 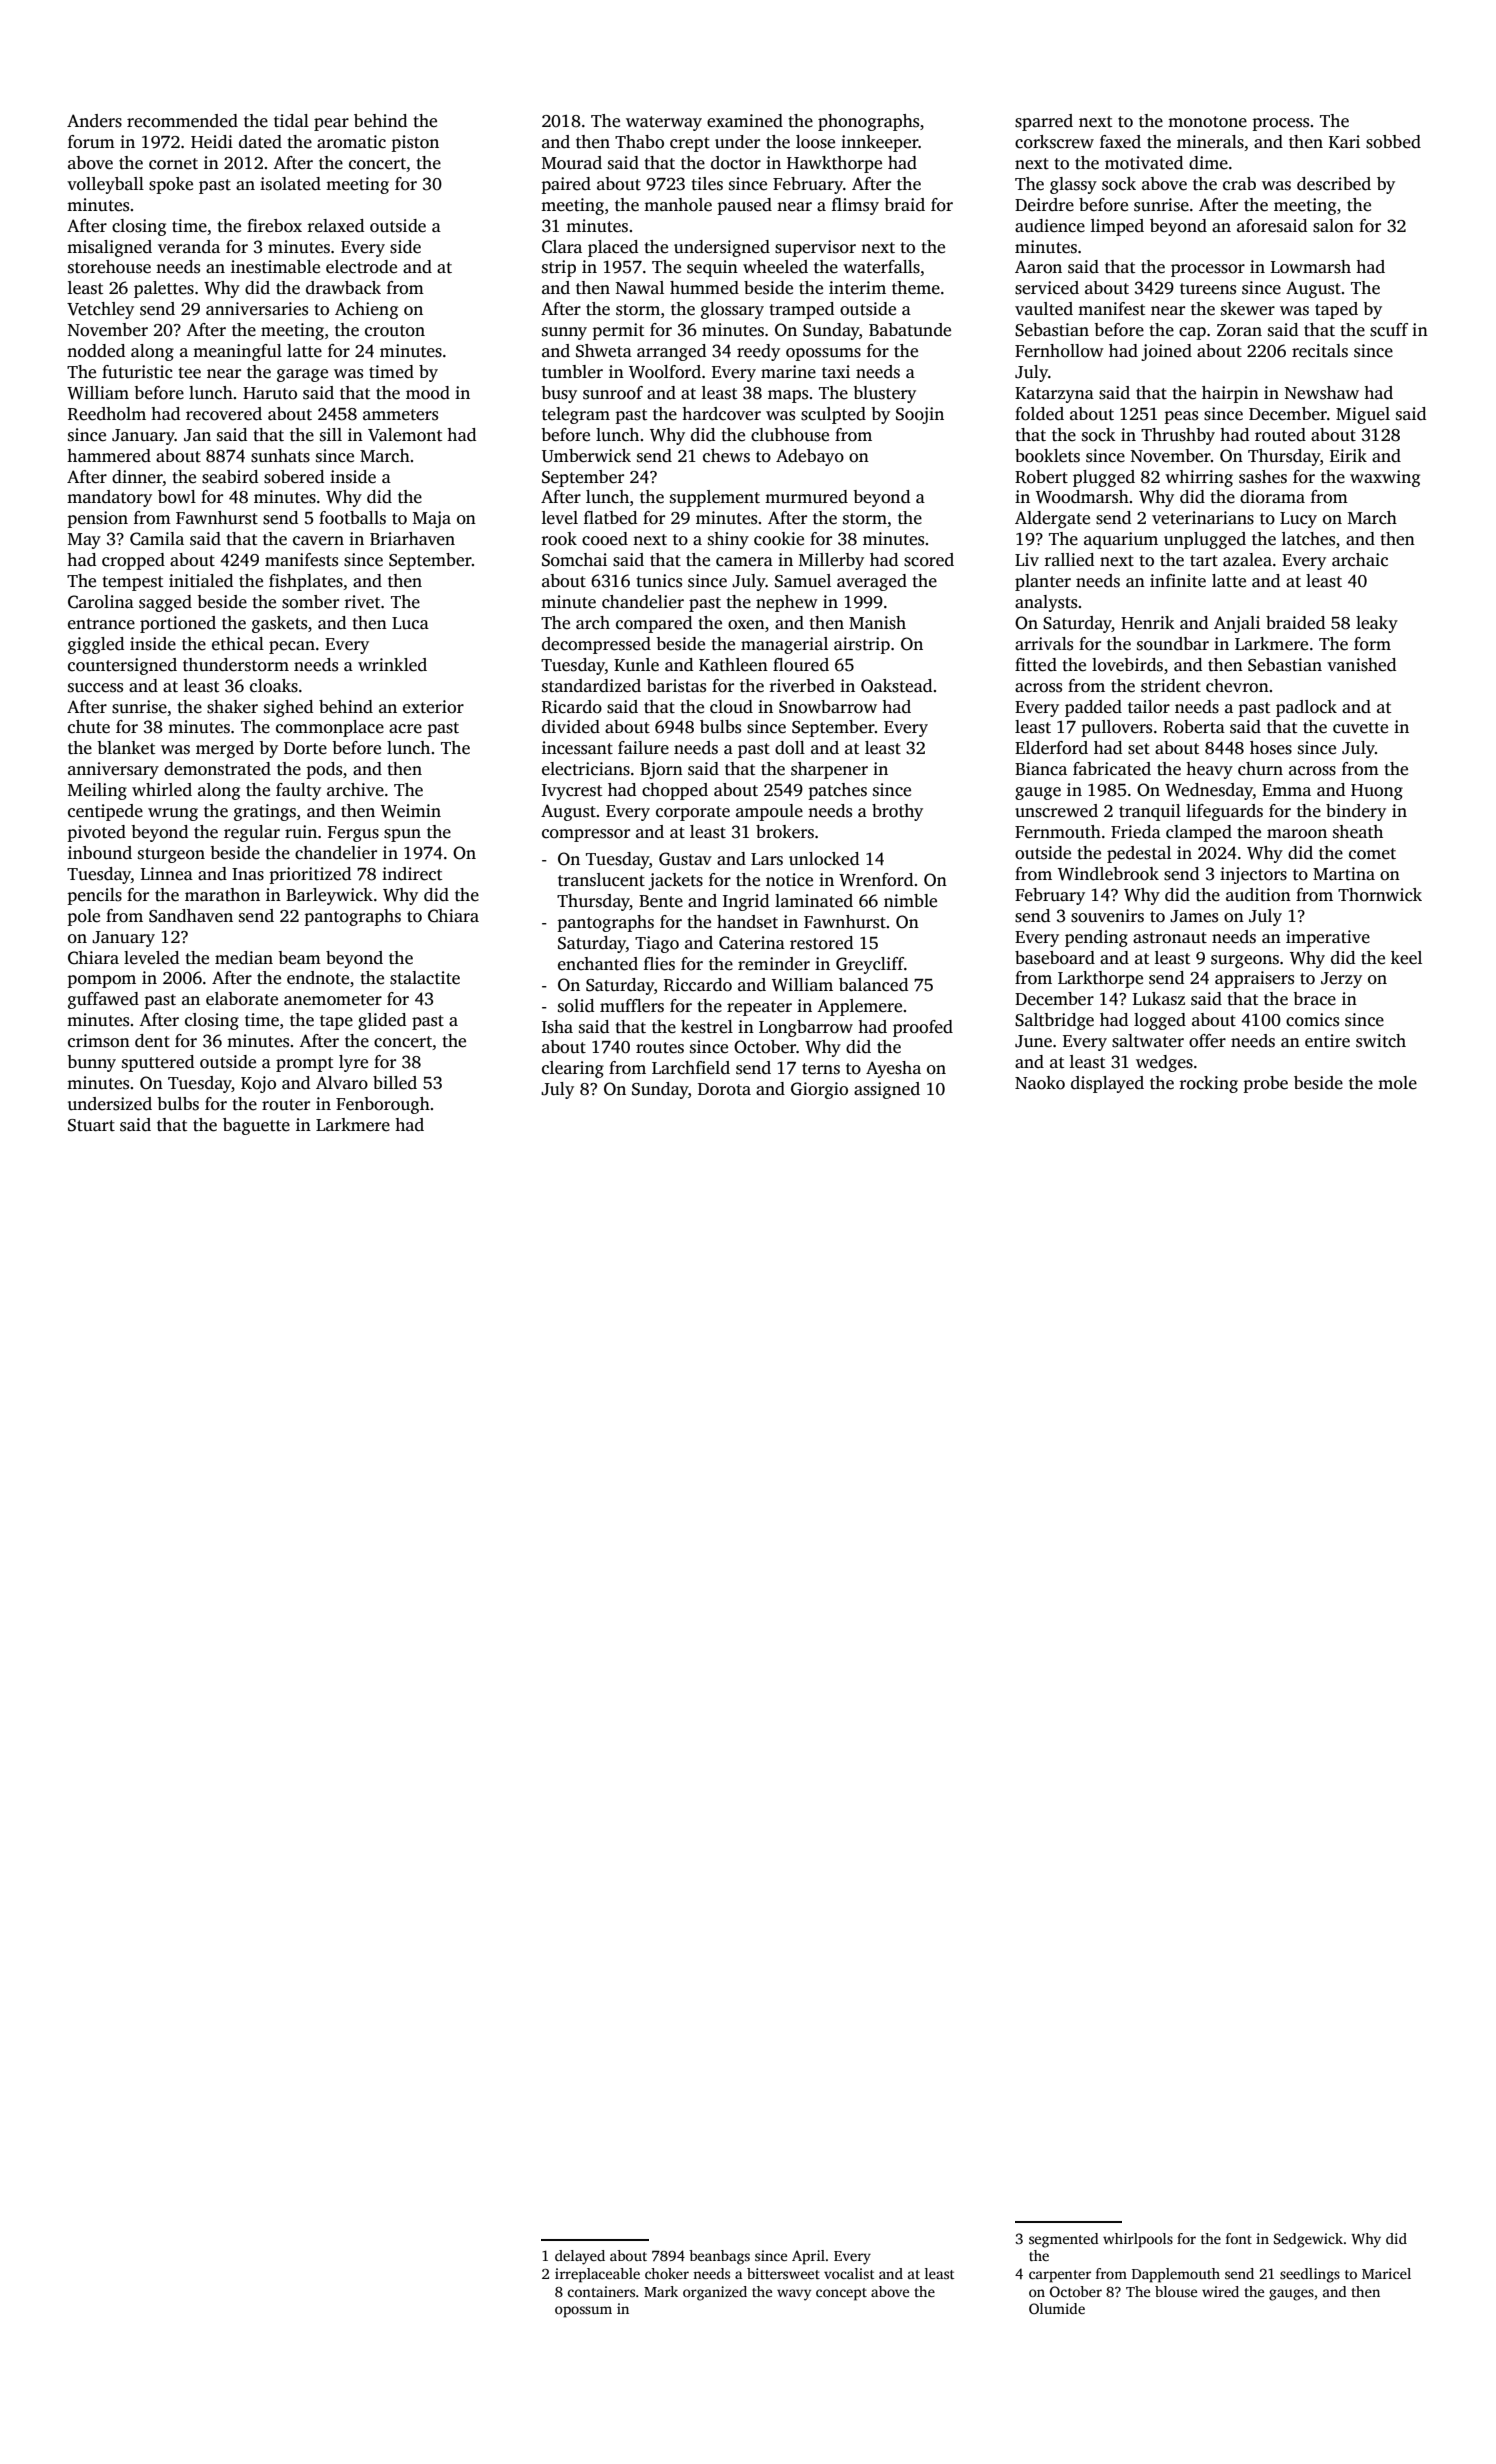 What do you see at coordinates (222, 895) in the screenshot?
I see `marathon` at bounding box center [222, 895].
